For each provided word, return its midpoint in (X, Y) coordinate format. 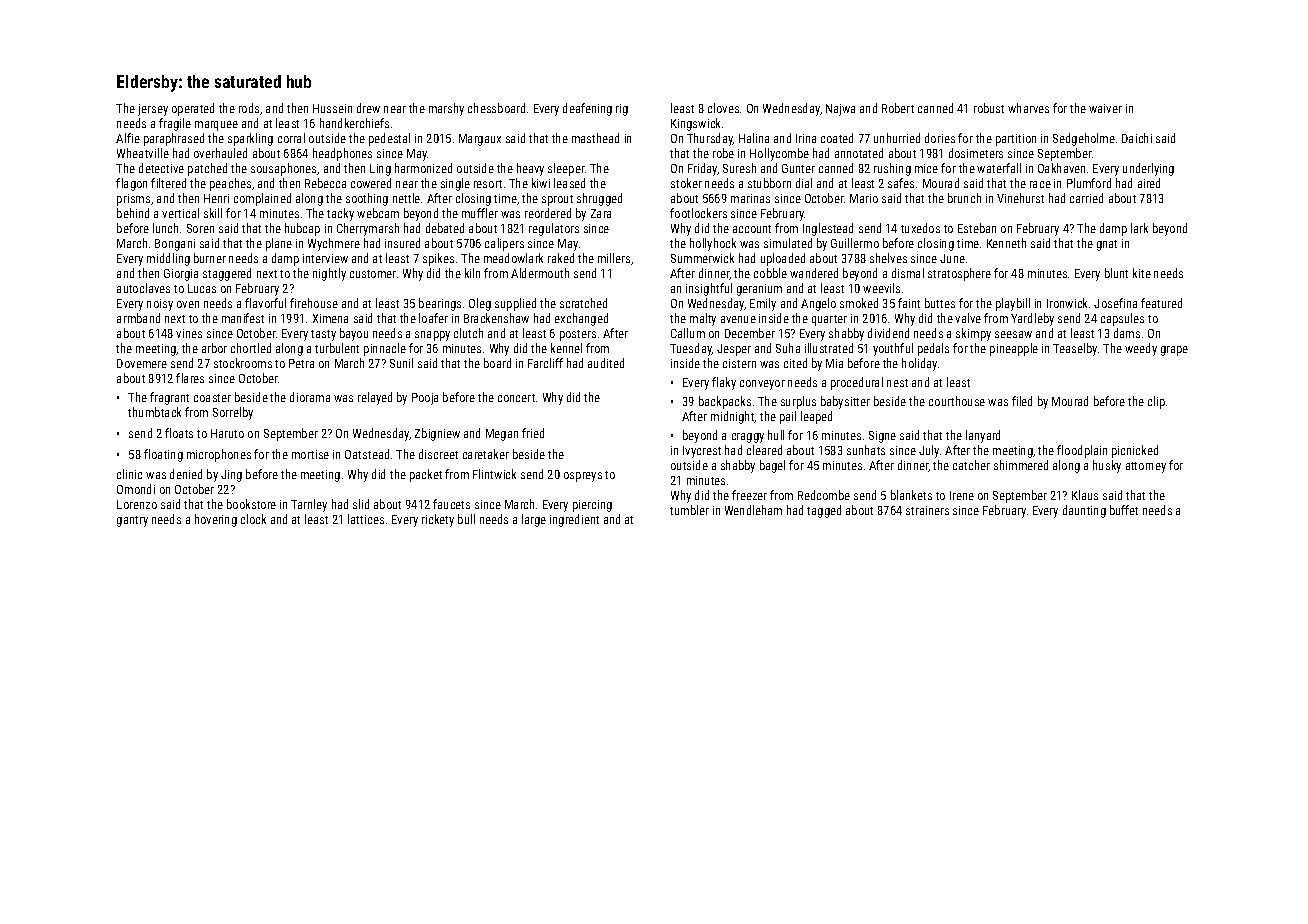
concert (516, 398)
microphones (219, 455)
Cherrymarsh (368, 229)
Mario (864, 198)
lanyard (983, 436)
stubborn (769, 183)
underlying (1148, 169)
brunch (964, 198)
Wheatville (143, 153)
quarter (829, 320)
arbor (214, 348)
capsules (1122, 319)
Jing (231, 476)
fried (533, 433)
